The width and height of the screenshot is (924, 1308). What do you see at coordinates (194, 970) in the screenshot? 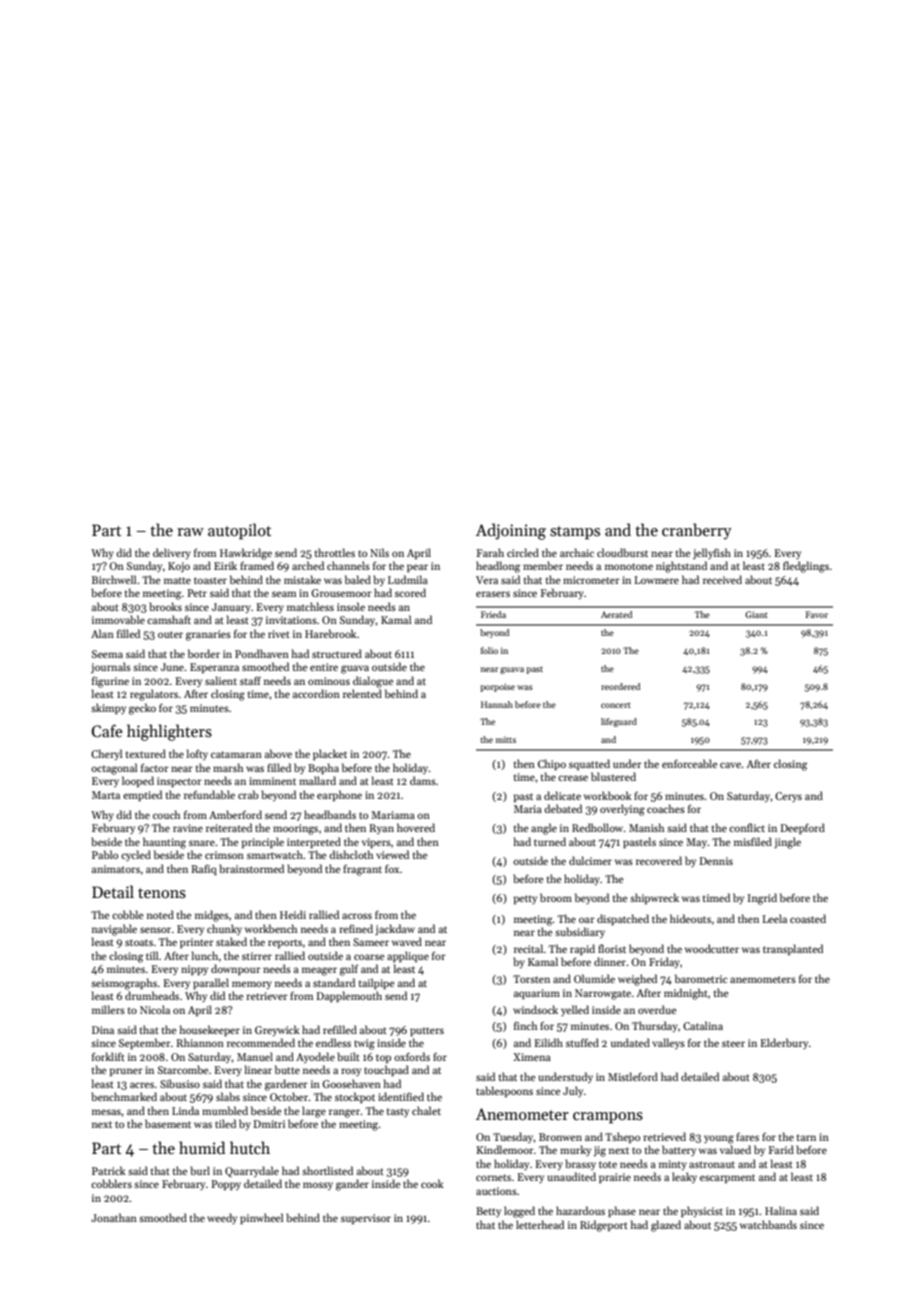
I see `nippy` at bounding box center [194, 970].
